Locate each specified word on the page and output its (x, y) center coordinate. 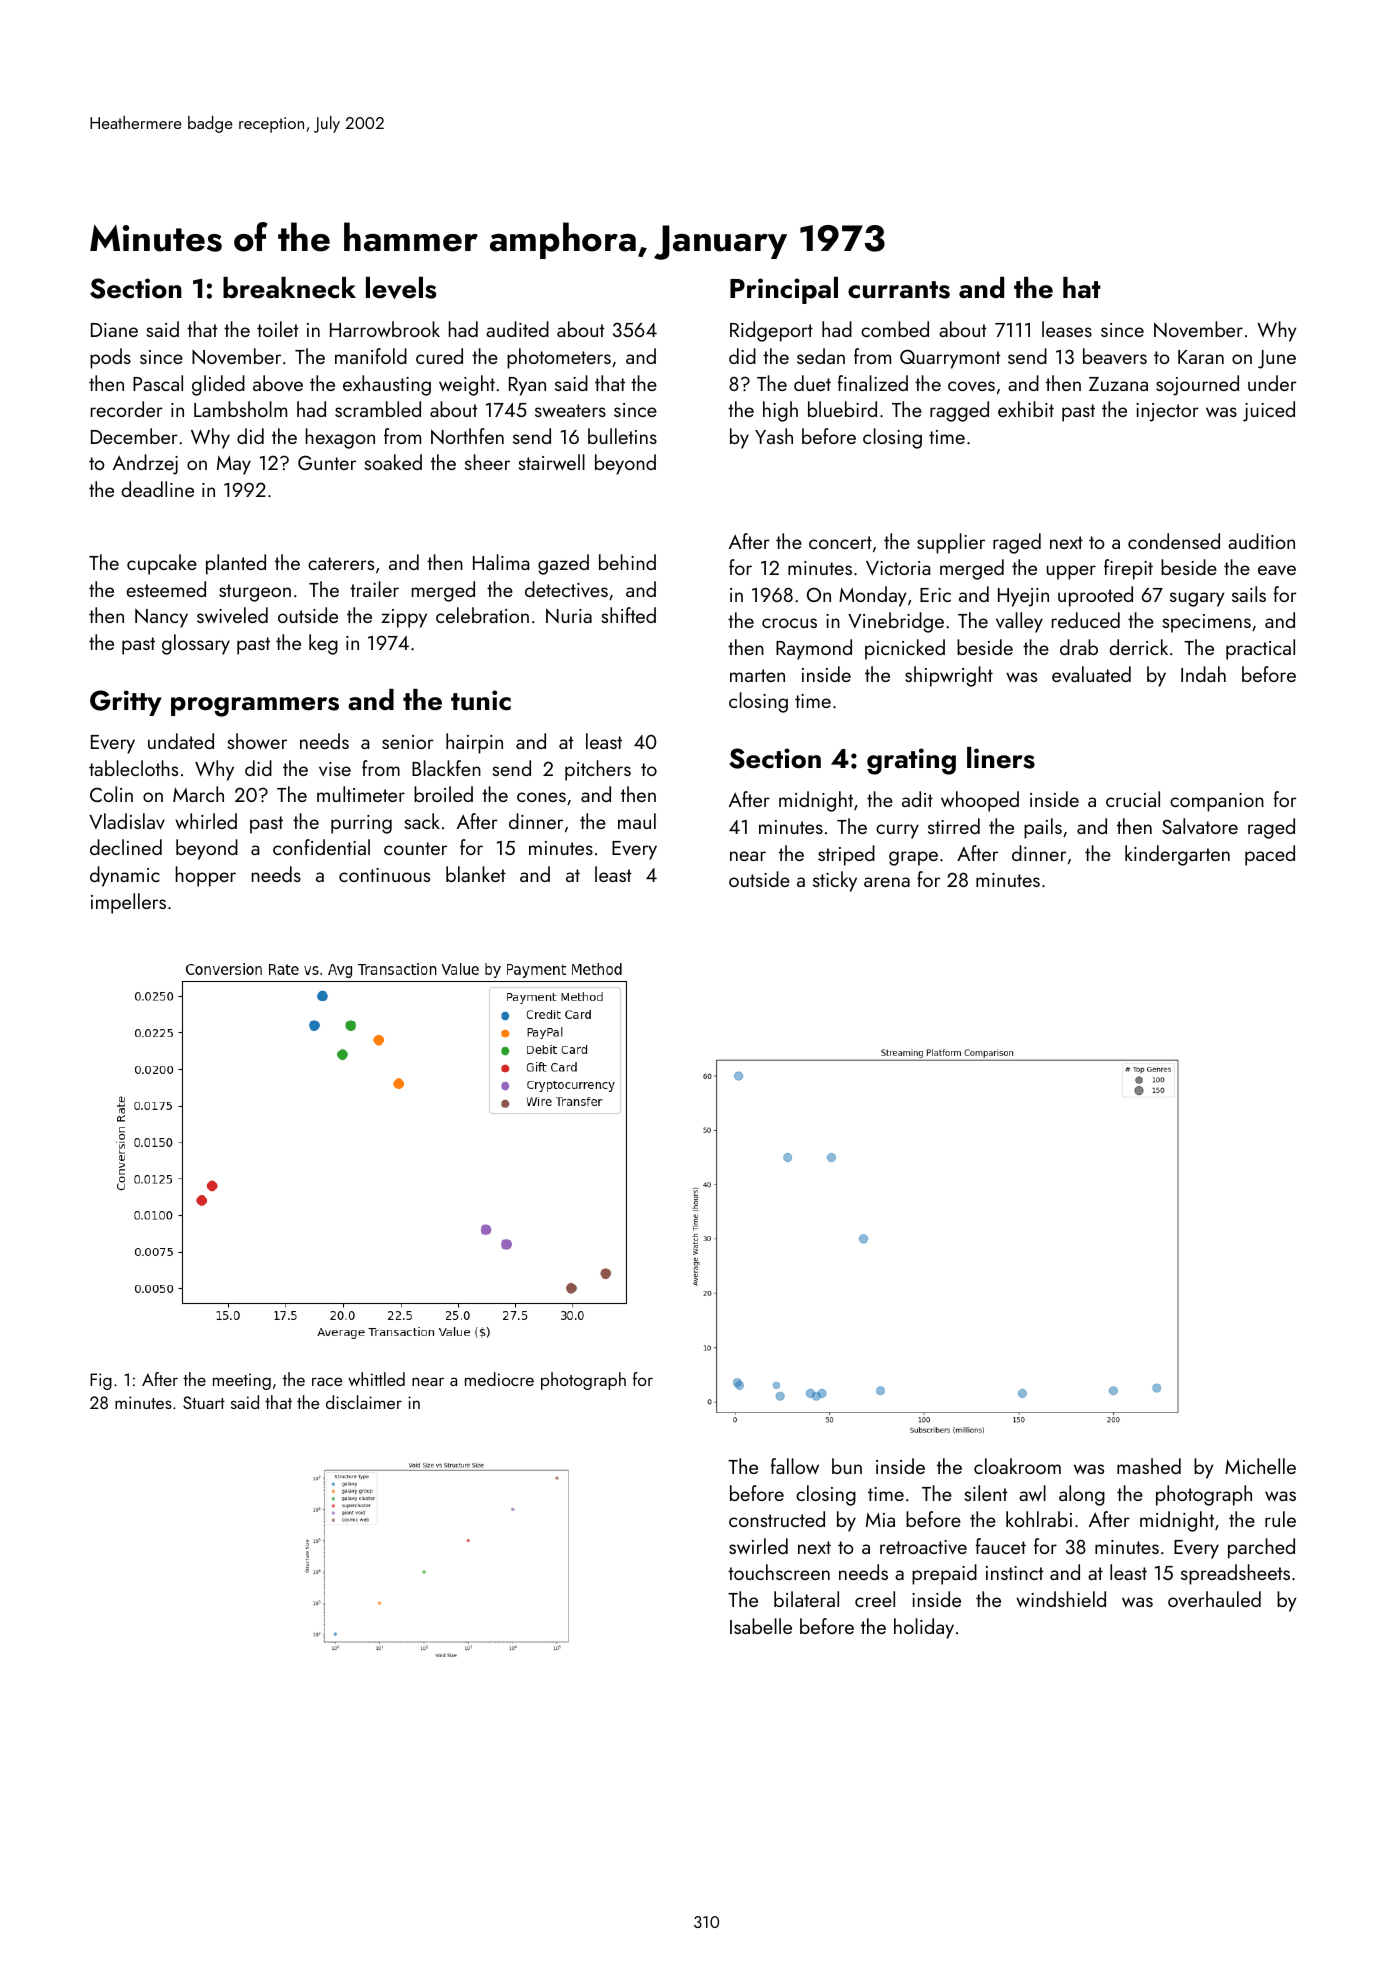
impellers (128, 903)
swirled (758, 1546)
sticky (835, 881)
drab (1079, 647)
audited (517, 329)
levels (401, 288)
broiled (443, 794)
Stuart (204, 1402)
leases (1067, 329)
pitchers (598, 770)
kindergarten (1177, 855)
